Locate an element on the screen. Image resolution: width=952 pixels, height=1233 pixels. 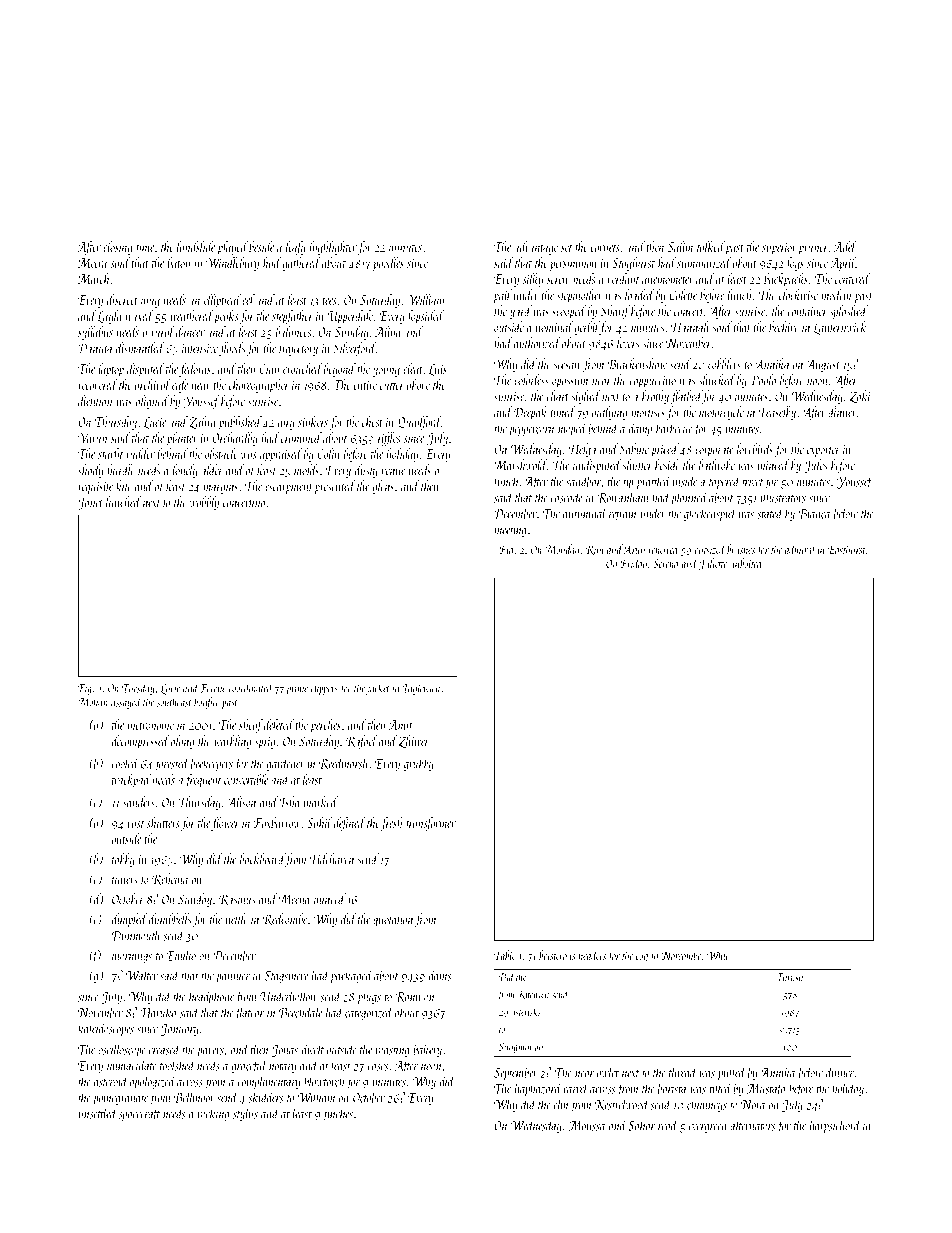
corporate is located at coordinates (714, 452).
